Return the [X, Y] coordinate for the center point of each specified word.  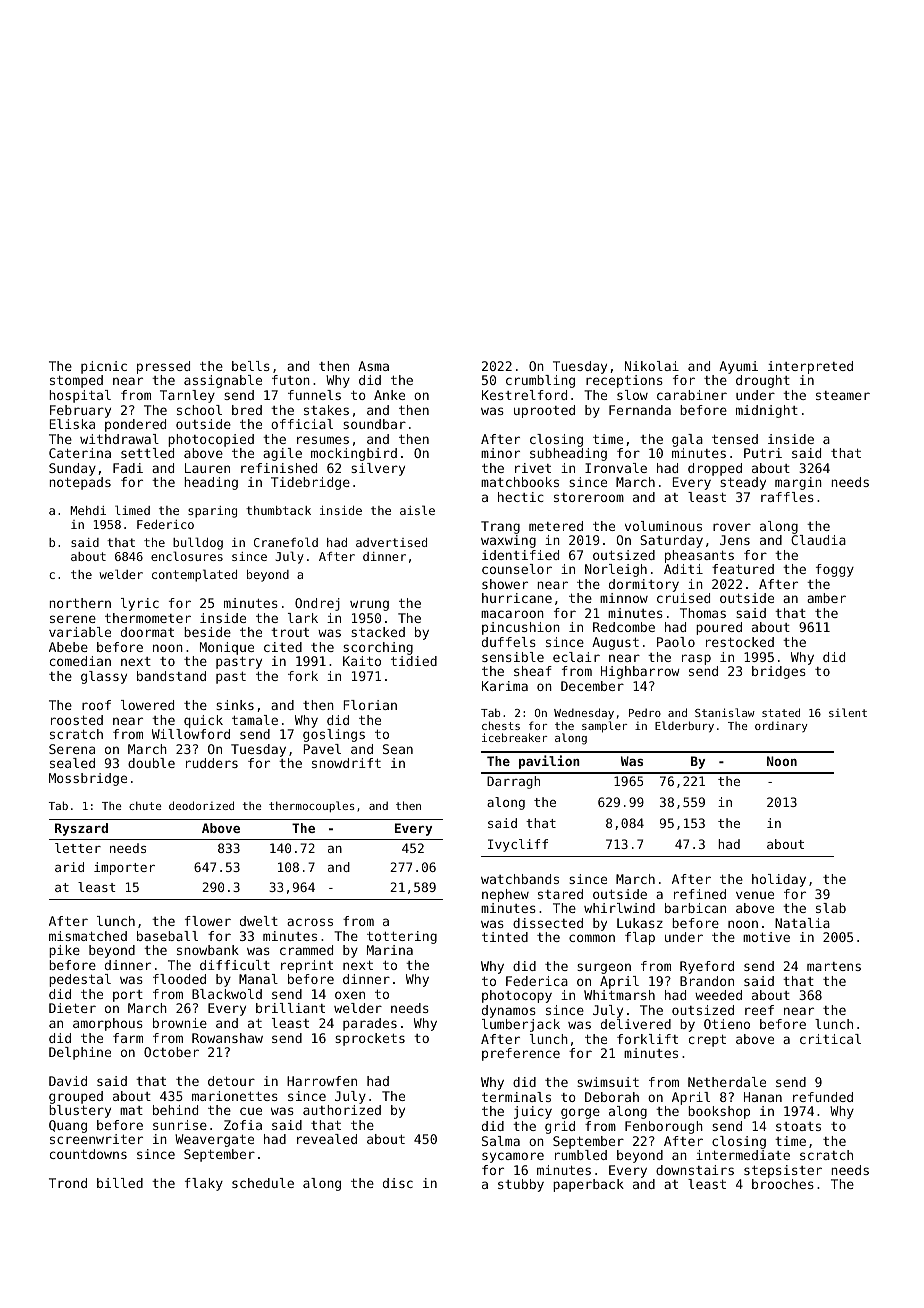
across [310, 922]
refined [700, 894]
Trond [68, 1183]
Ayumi [738, 367]
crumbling [540, 381]
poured [719, 628]
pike [64, 951]
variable [80, 632]
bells [251, 366]
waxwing [508, 541]
